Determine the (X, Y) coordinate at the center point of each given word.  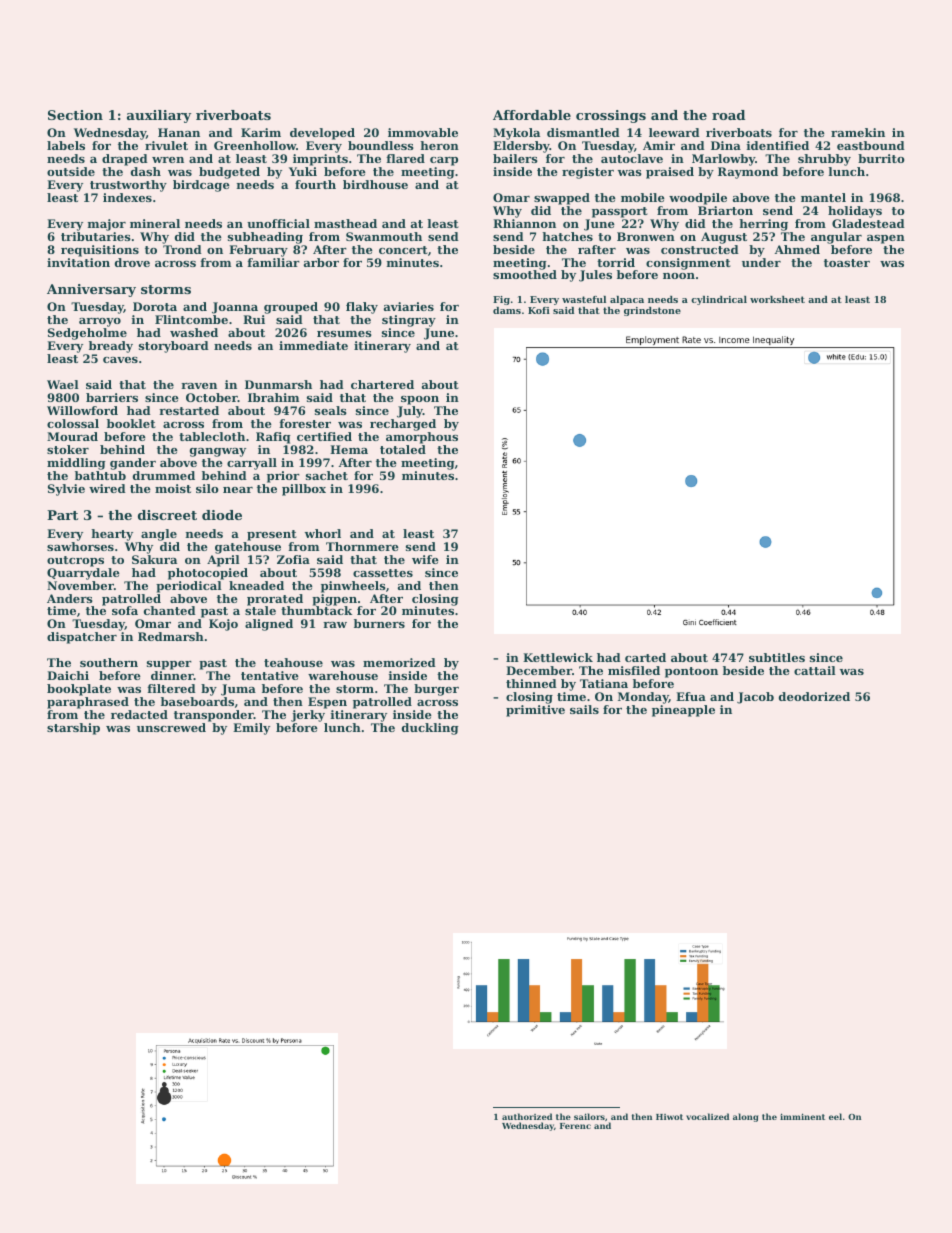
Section (75, 115)
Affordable (532, 115)
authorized (527, 1116)
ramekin (858, 132)
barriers (112, 397)
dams (507, 310)
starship (73, 729)
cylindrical (719, 300)
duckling (430, 729)
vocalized (707, 1116)
